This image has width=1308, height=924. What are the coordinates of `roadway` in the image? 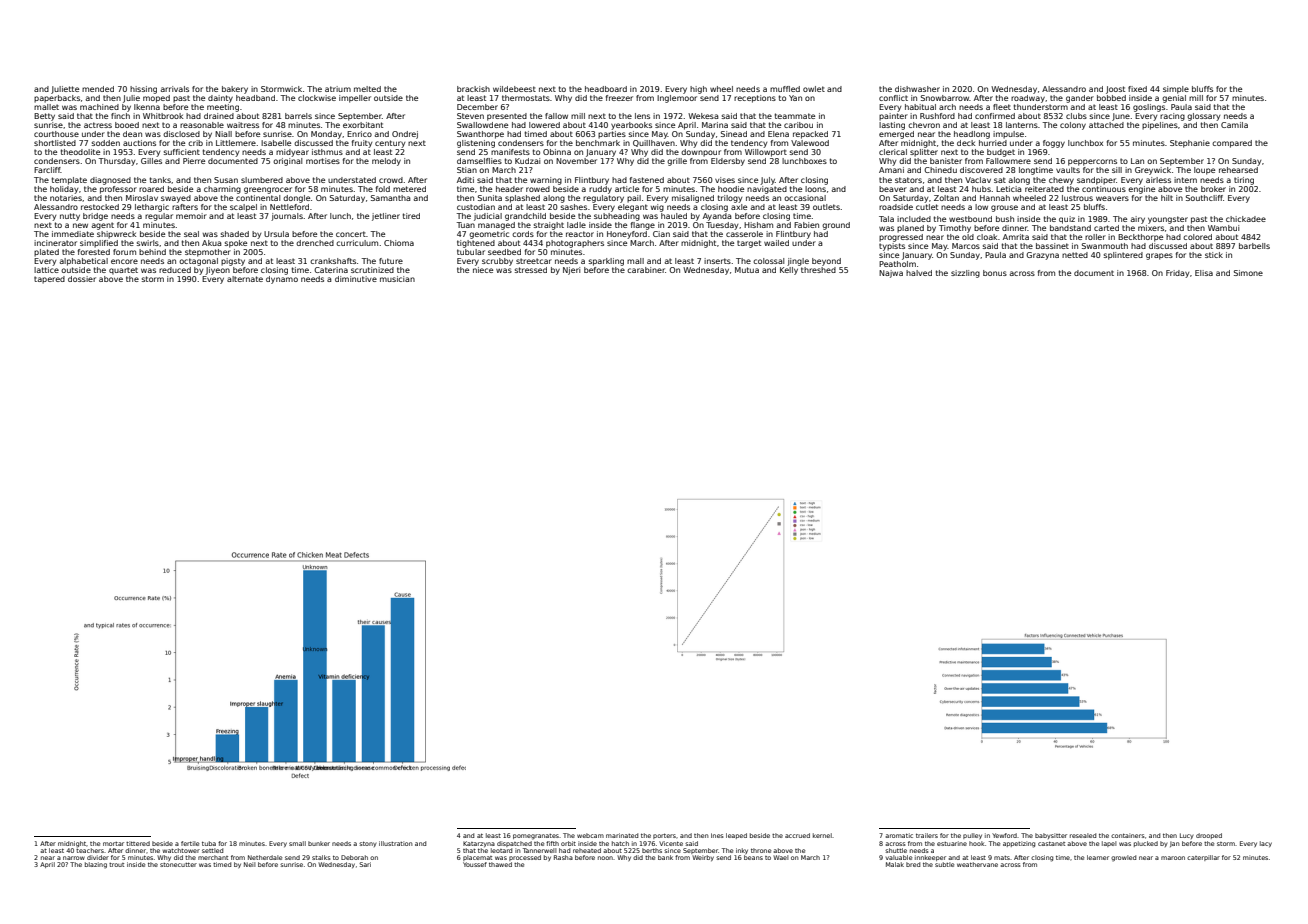 It's located at (1028, 99).
